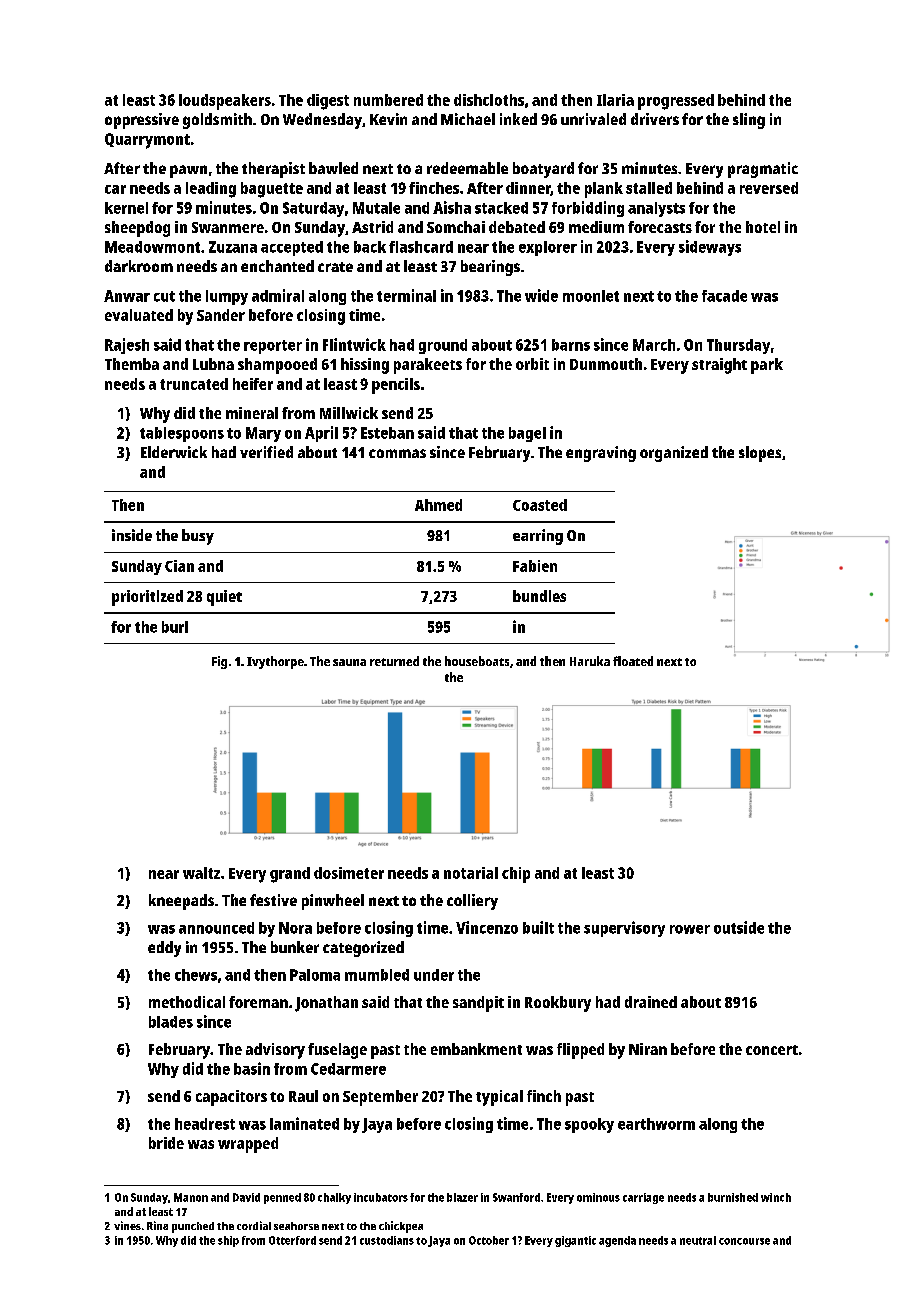 This screenshot has height=1316, width=908. I want to click on methodical, so click(187, 1002).
